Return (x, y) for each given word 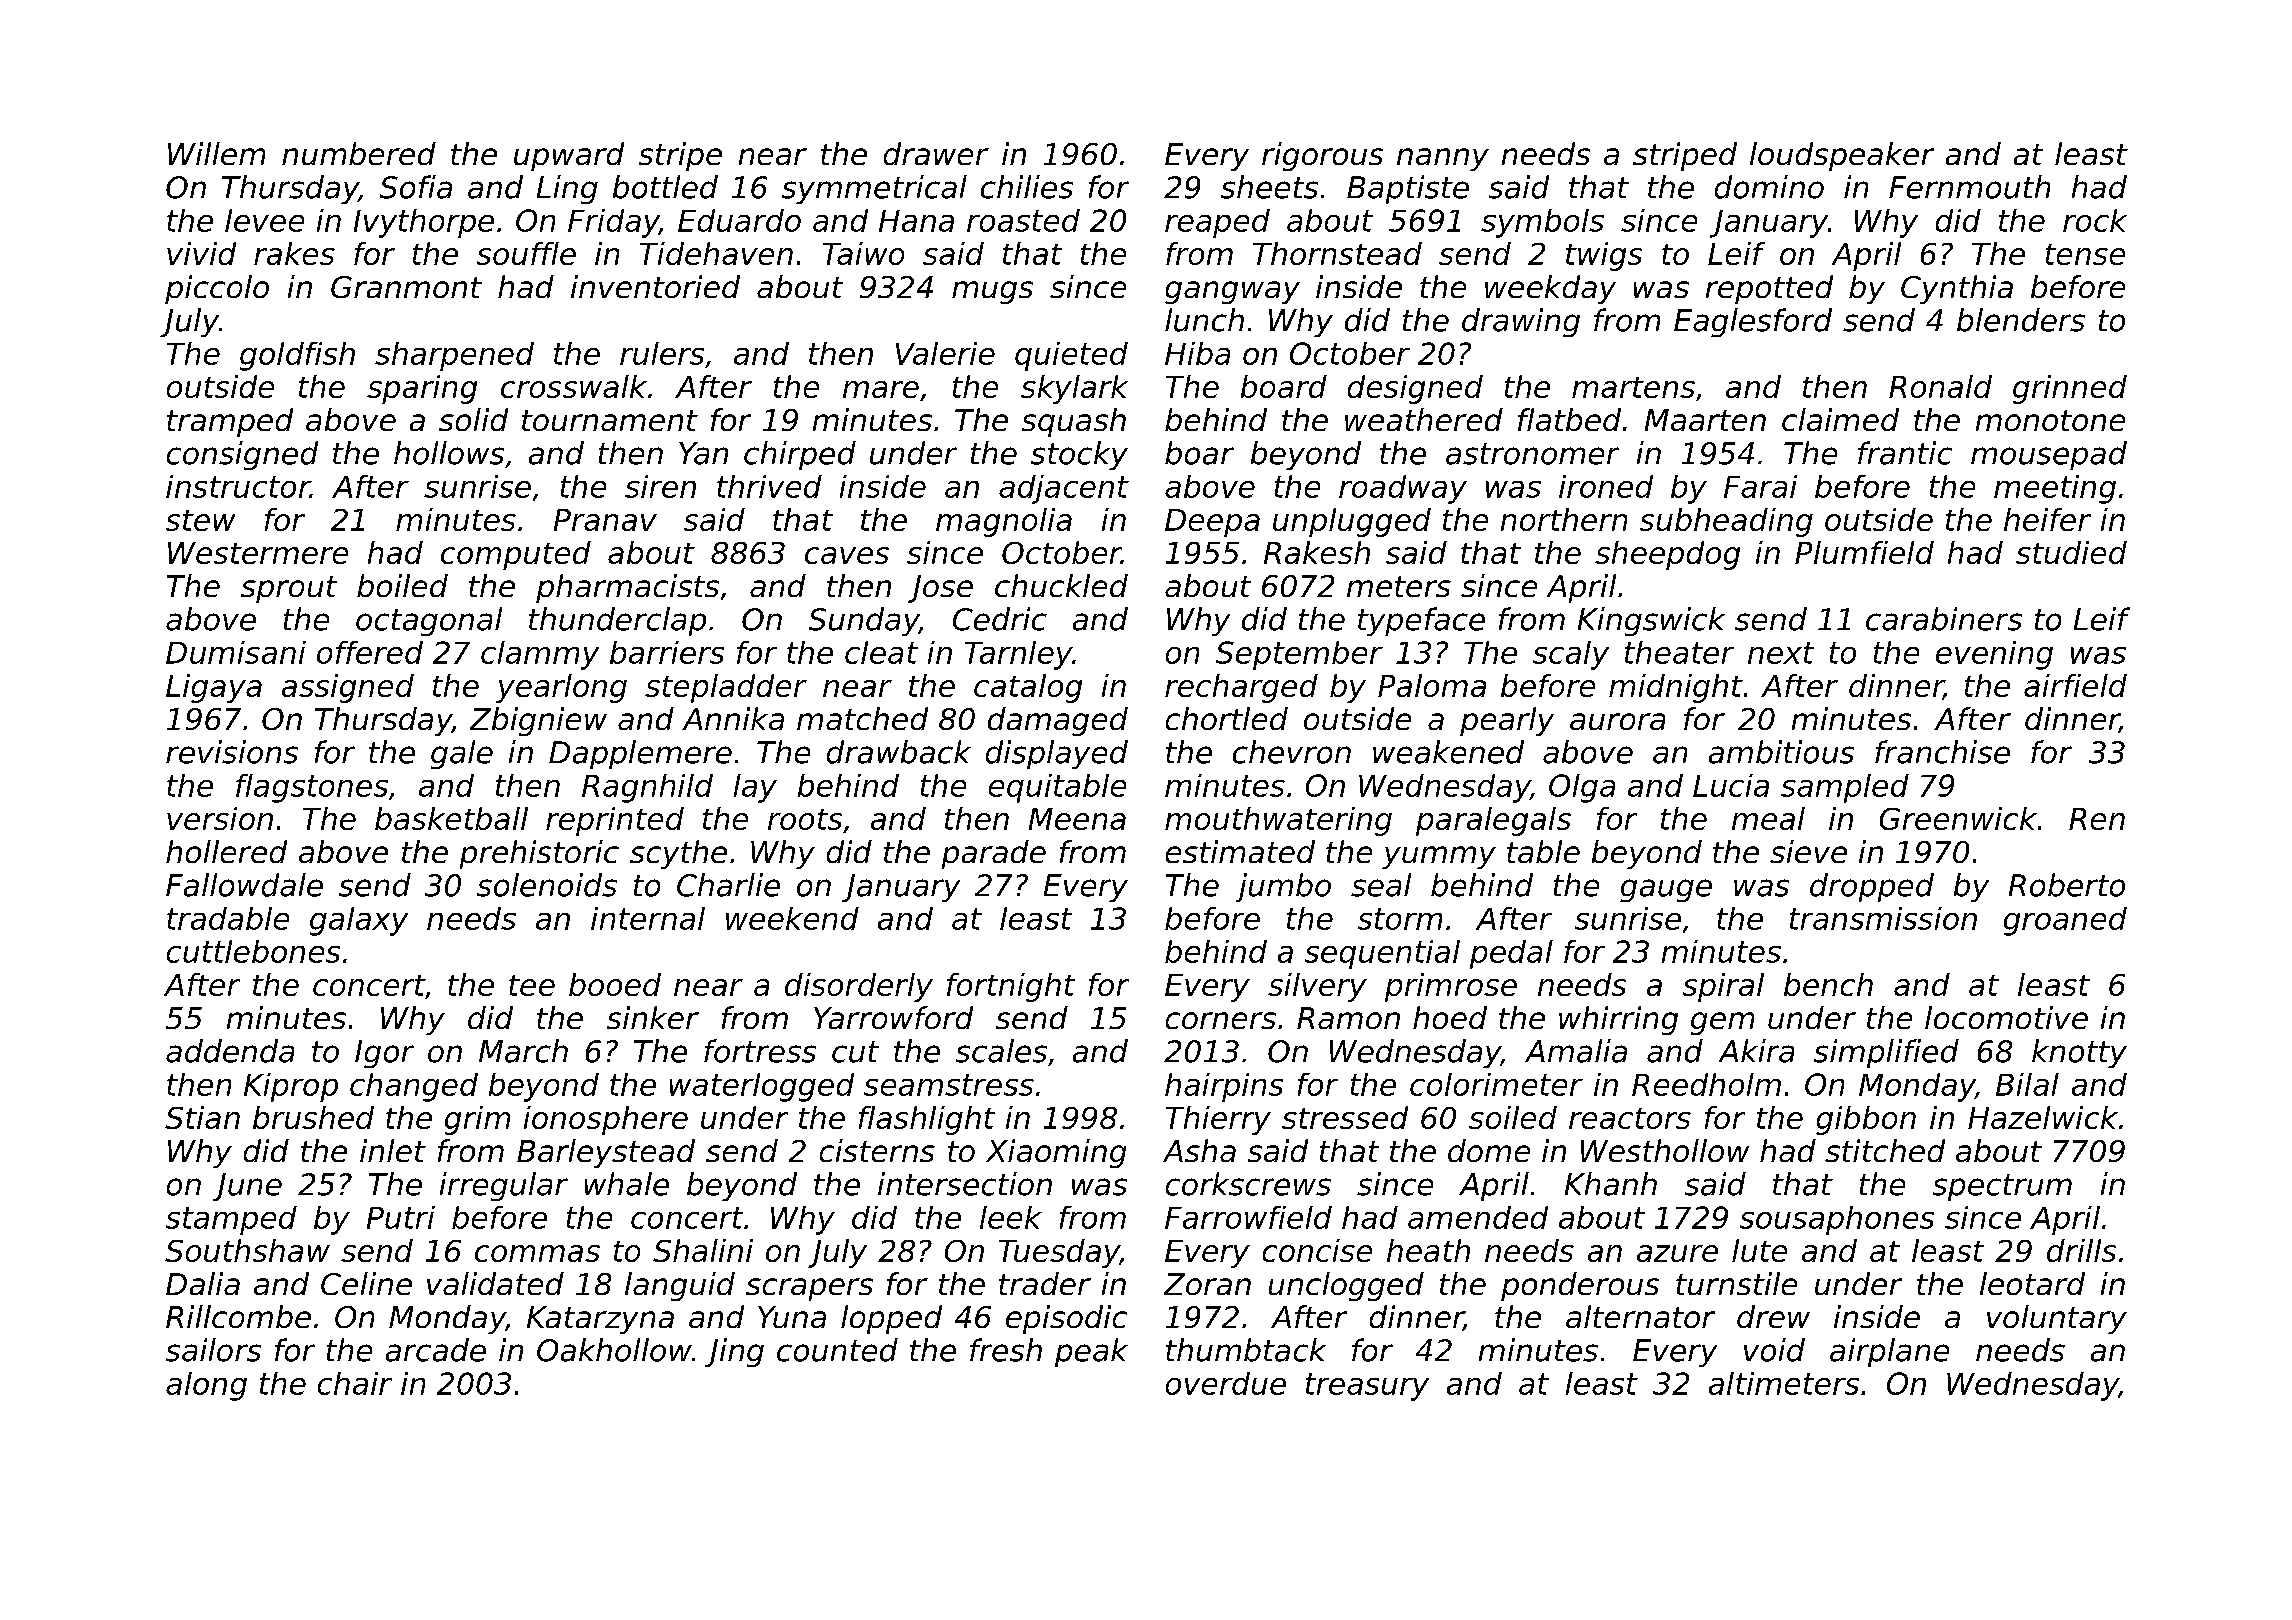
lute (1759, 1250)
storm (1400, 919)
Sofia (416, 187)
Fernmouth (1969, 187)
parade (994, 854)
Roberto (2067, 885)
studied (2071, 552)
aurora (1617, 721)
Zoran (1207, 1284)
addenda (230, 1051)
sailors (213, 1350)
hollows (449, 453)
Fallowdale (244, 885)
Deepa (1212, 523)
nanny (1443, 159)
